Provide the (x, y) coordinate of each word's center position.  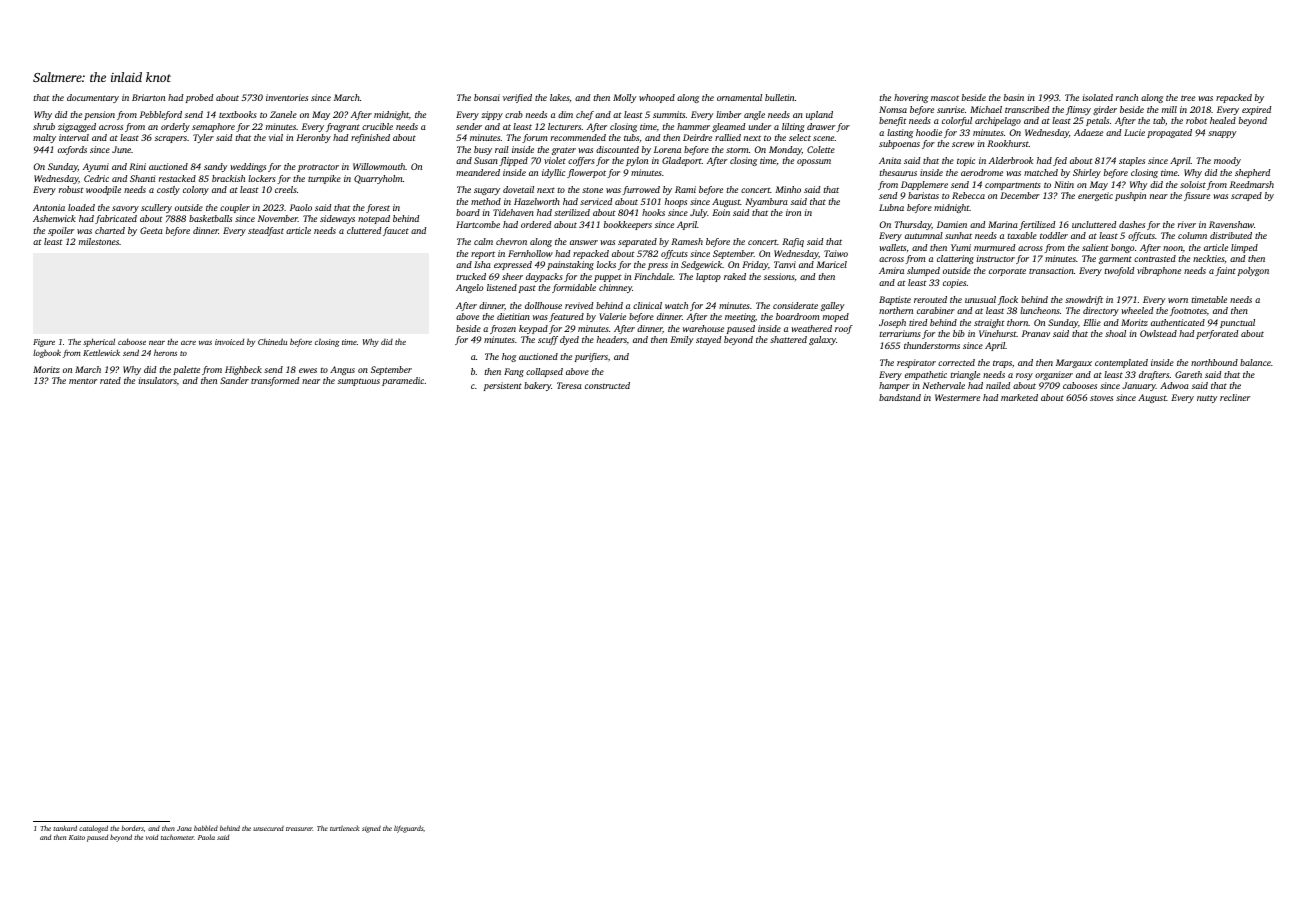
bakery (537, 386)
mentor (83, 381)
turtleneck (344, 828)
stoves (1101, 398)
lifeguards (408, 829)
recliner (1235, 397)
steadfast (266, 231)
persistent (503, 386)
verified (517, 98)
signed (371, 829)
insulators (157, 380)
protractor (318, 168)
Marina (1003, 224)
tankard (65, 828)
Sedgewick (701, 265)
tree (1188, 98)
